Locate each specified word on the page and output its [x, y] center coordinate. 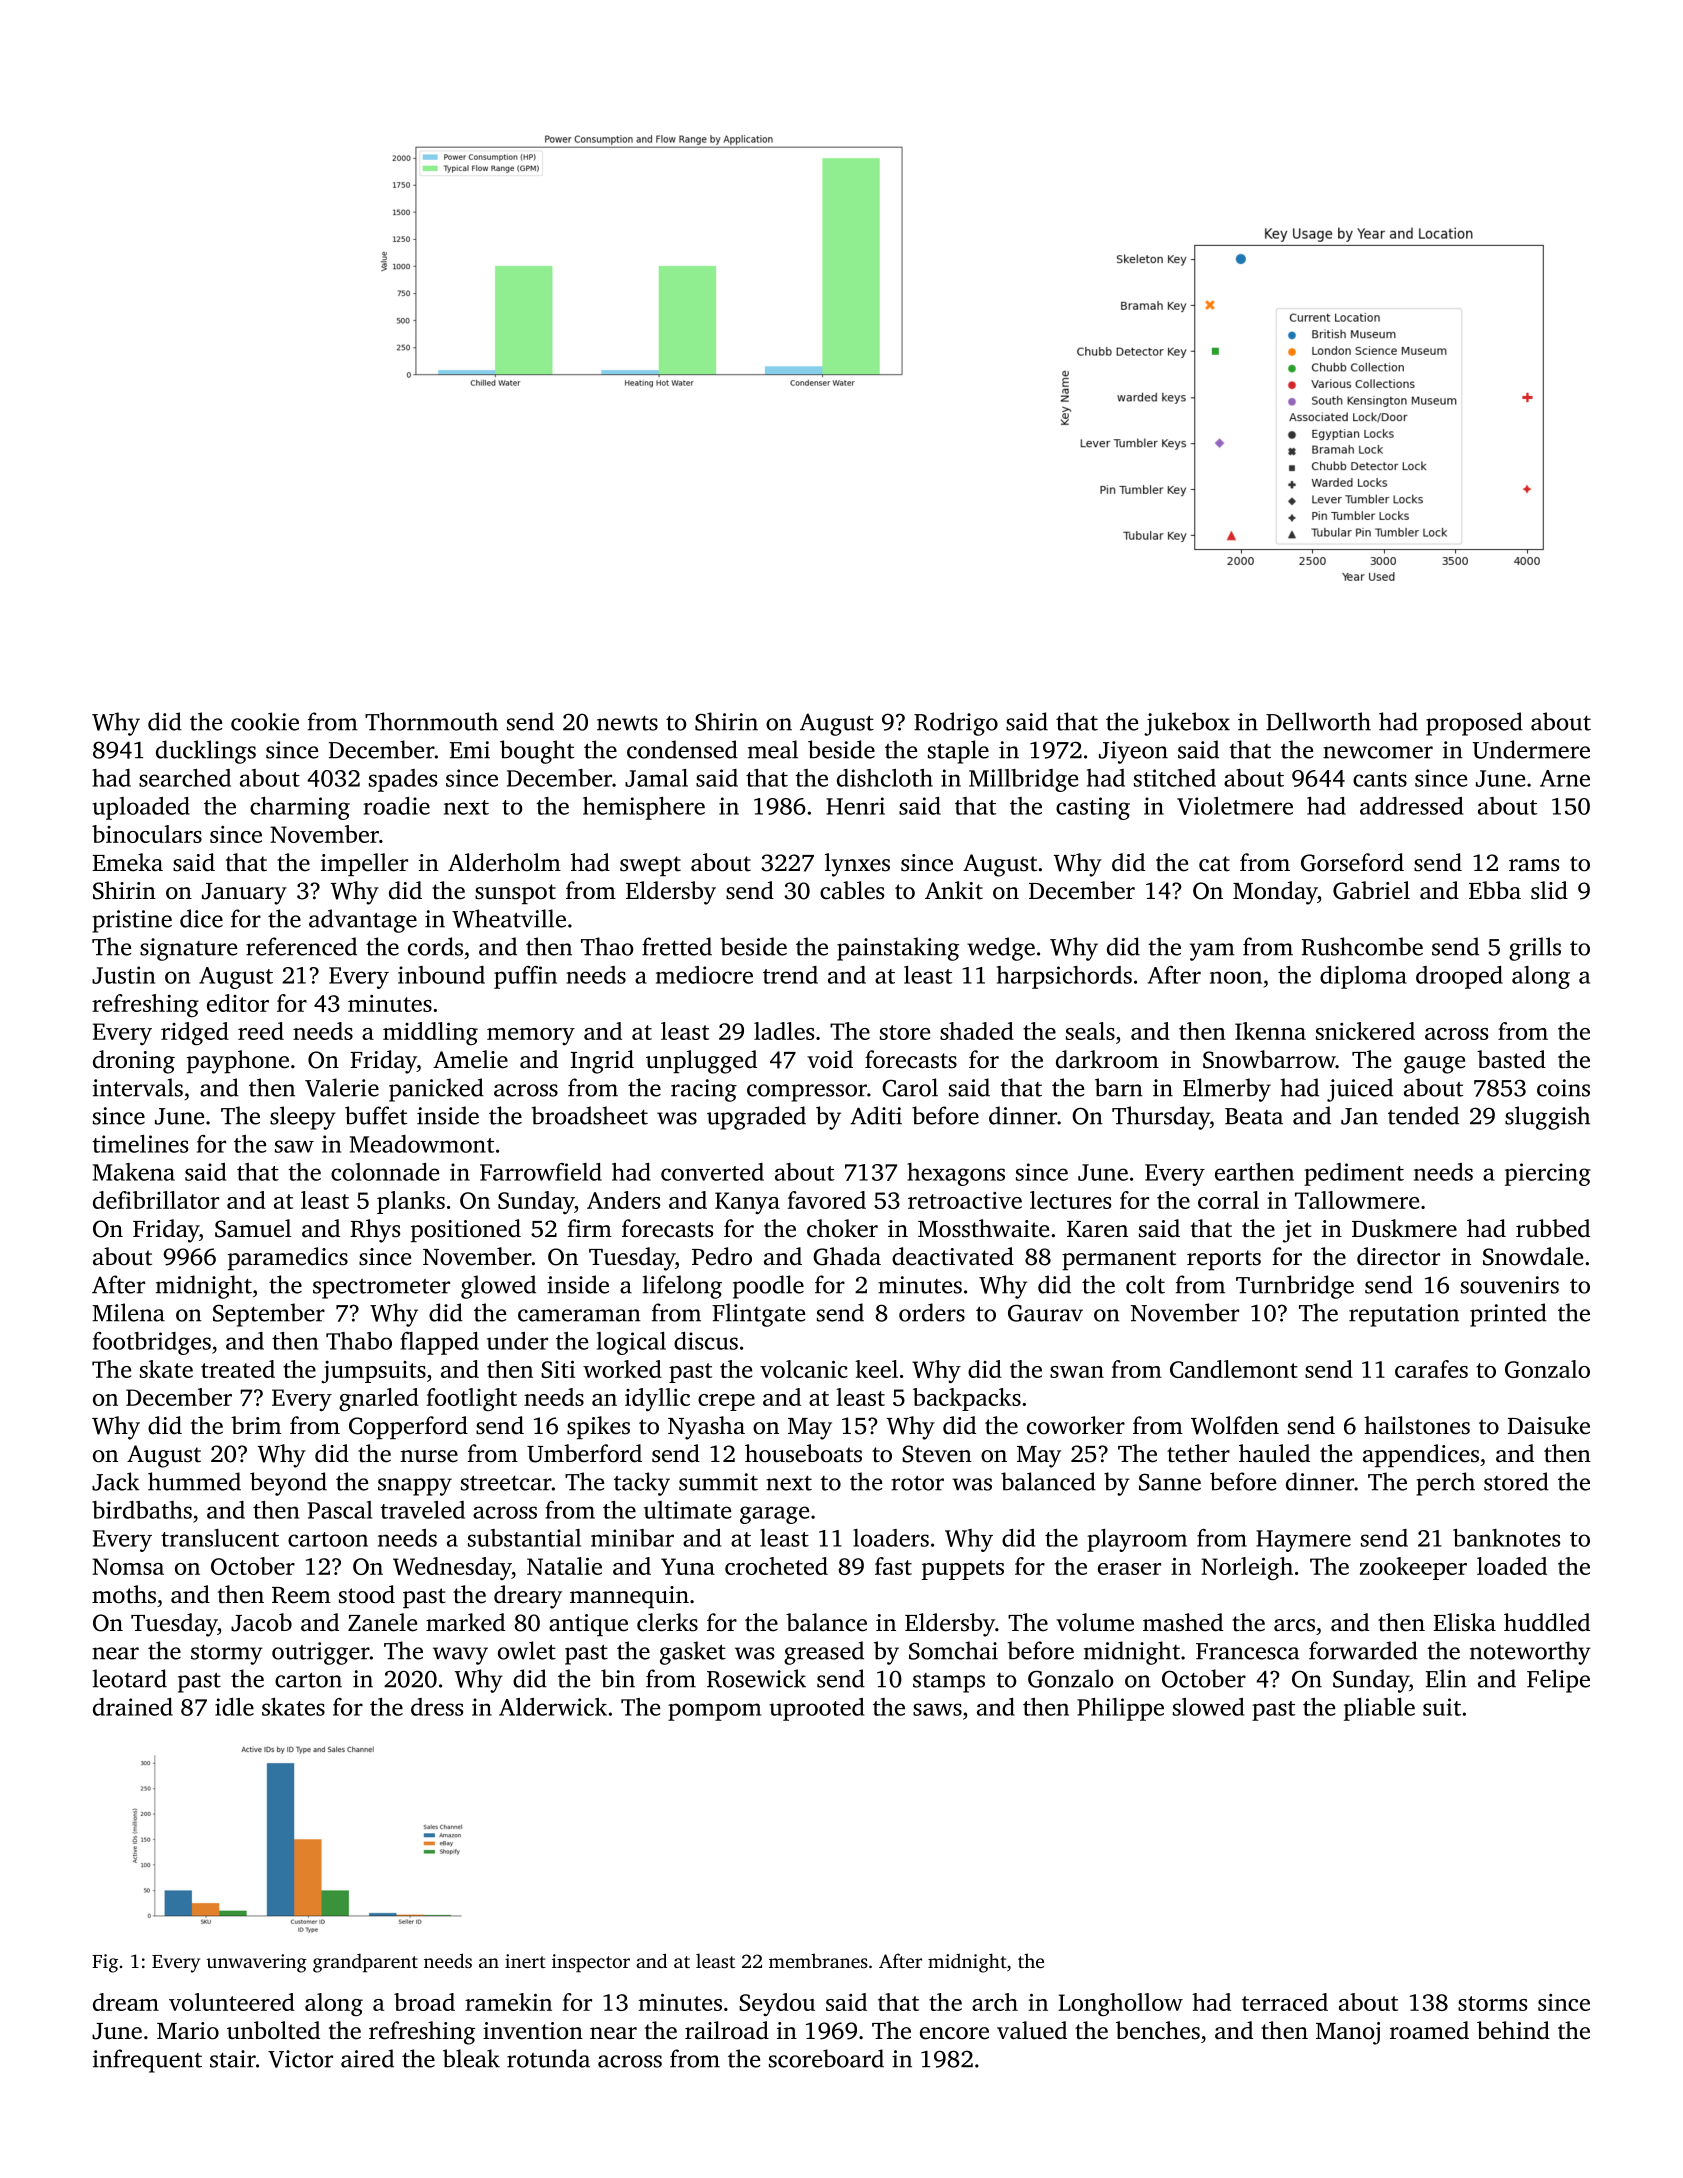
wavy [460, 1656]
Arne [1565, 778]
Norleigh [1247, 1568]
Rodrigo [956, 724]
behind [1513, 2030]
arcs [1294, 1625]
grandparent [365, 1963]
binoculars [147, 834]
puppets [963, 1570]
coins [1563, 1088]
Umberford [584, 1453]
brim [256, 1425]
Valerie [342, 1087]
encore [954, 2033]
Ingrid [602, 1062]
